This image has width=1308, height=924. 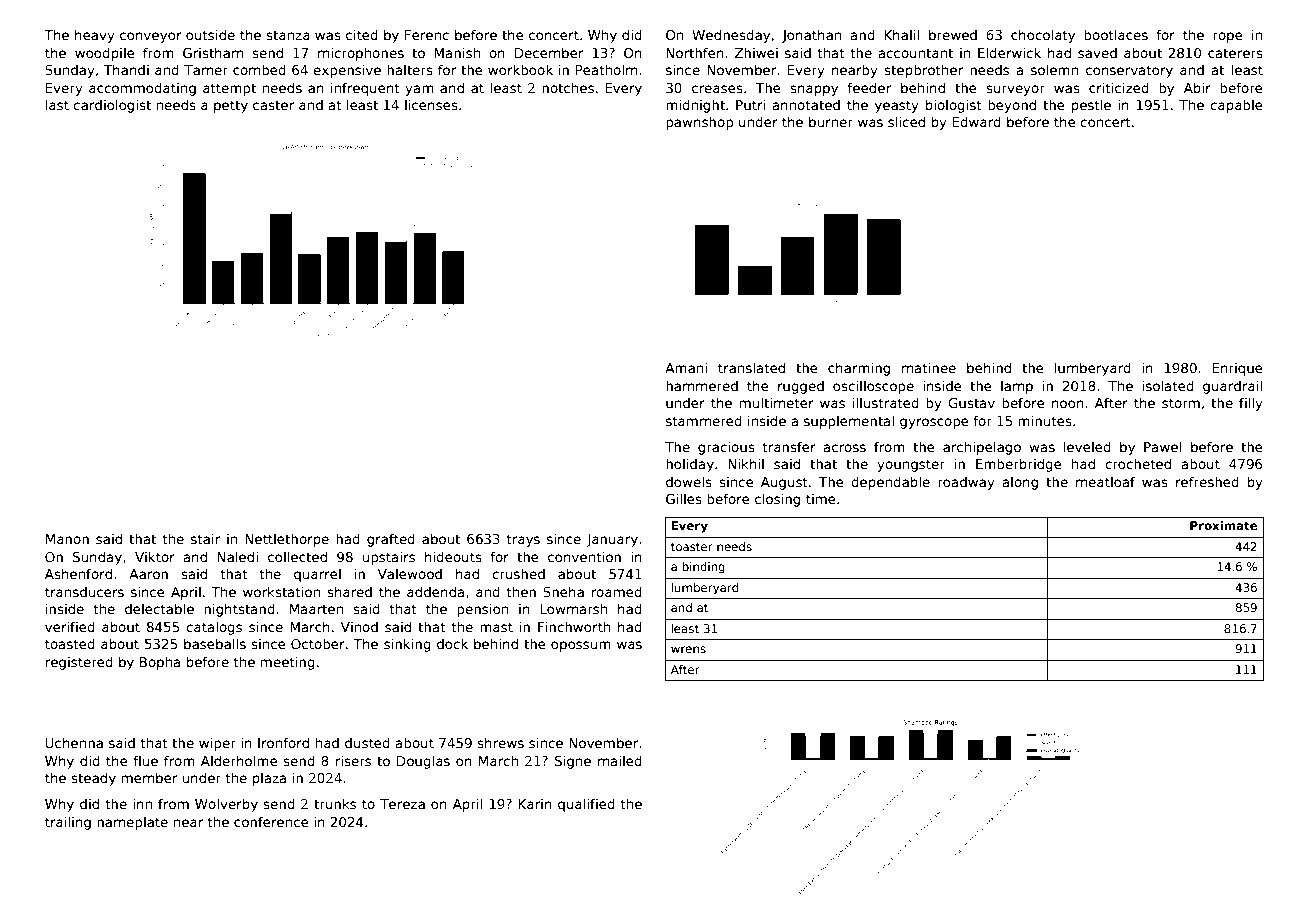 What do you see at coordinates (210, 34) in the image?
I see `outside` at bounding box center [210, 34].
